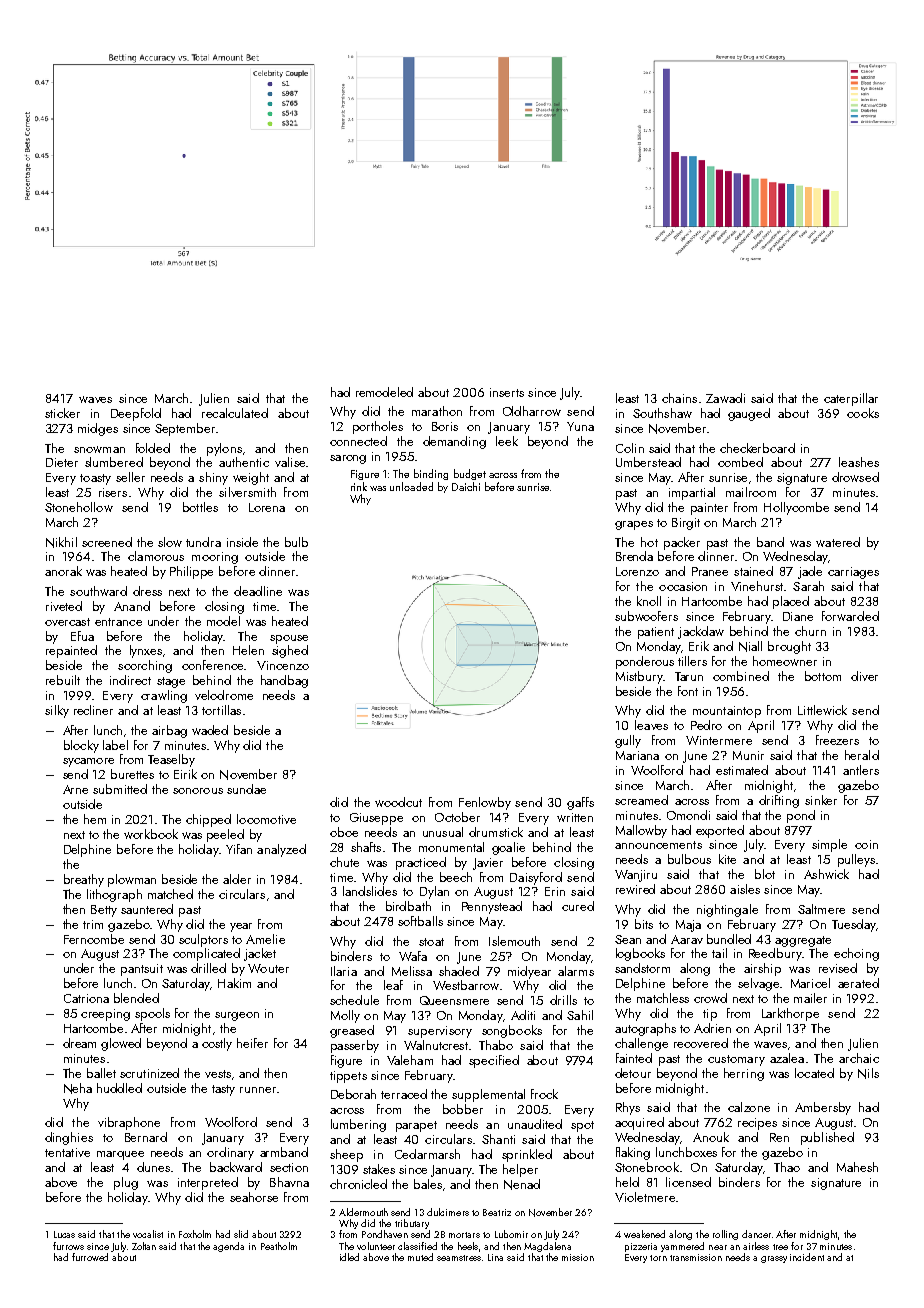 This screenshot has width=924, height=1308. I want to click on mooring, so click(215, 558).
